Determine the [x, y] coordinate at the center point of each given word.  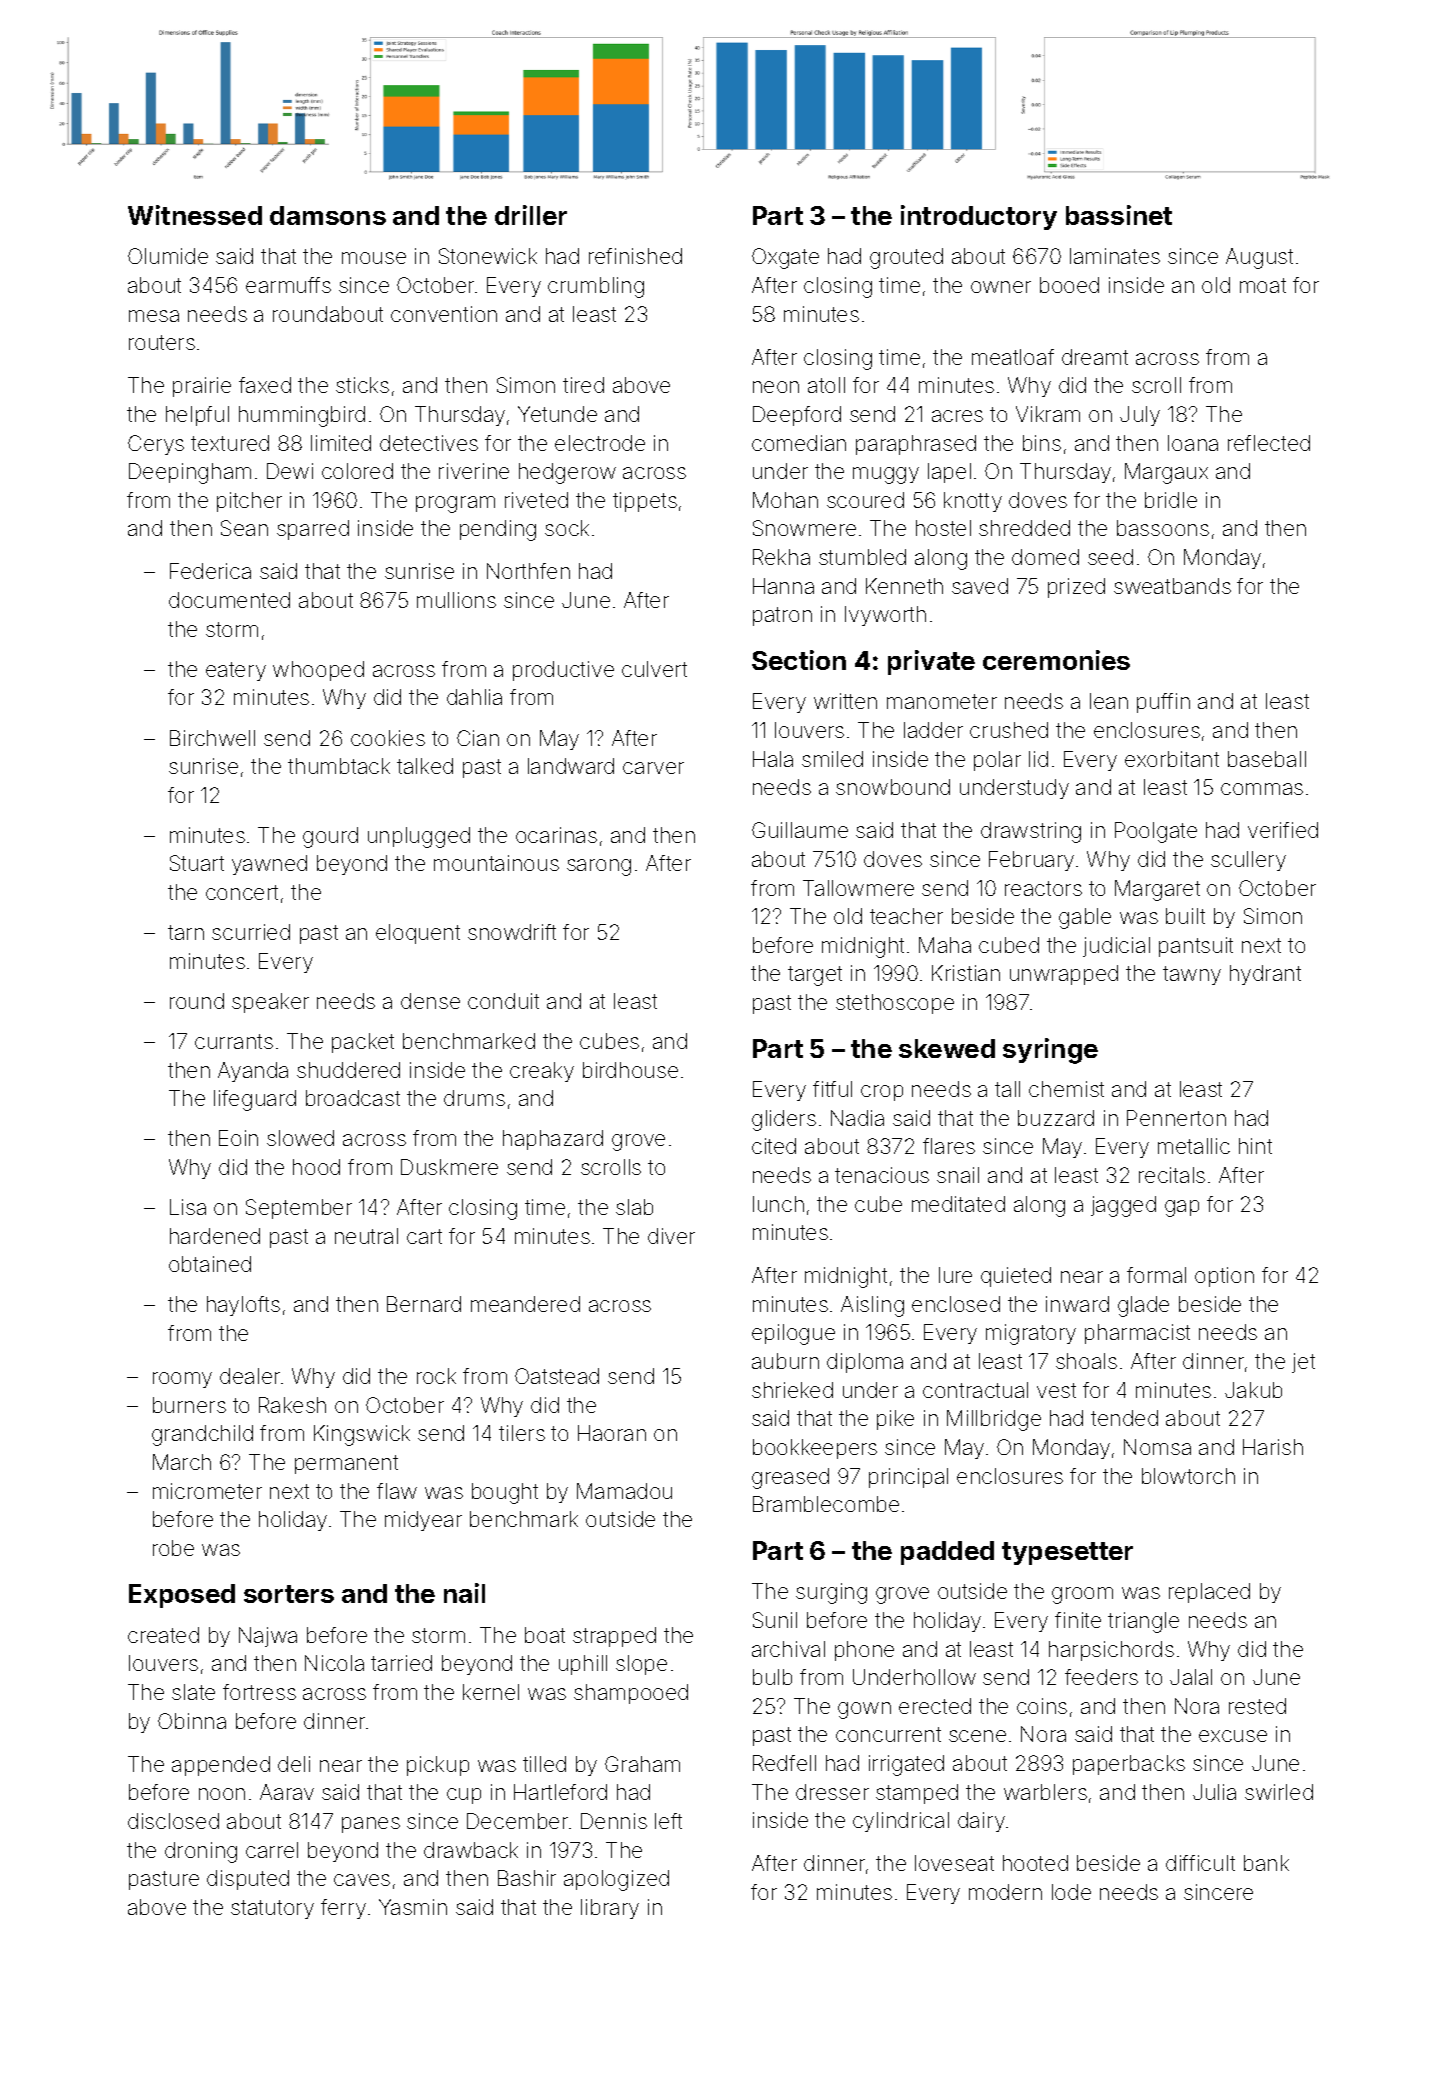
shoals [1086, 1361]
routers [162, 342]
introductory [979, 217]
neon [776, 387]
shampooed [631, 1694]
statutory [272, 1909]
